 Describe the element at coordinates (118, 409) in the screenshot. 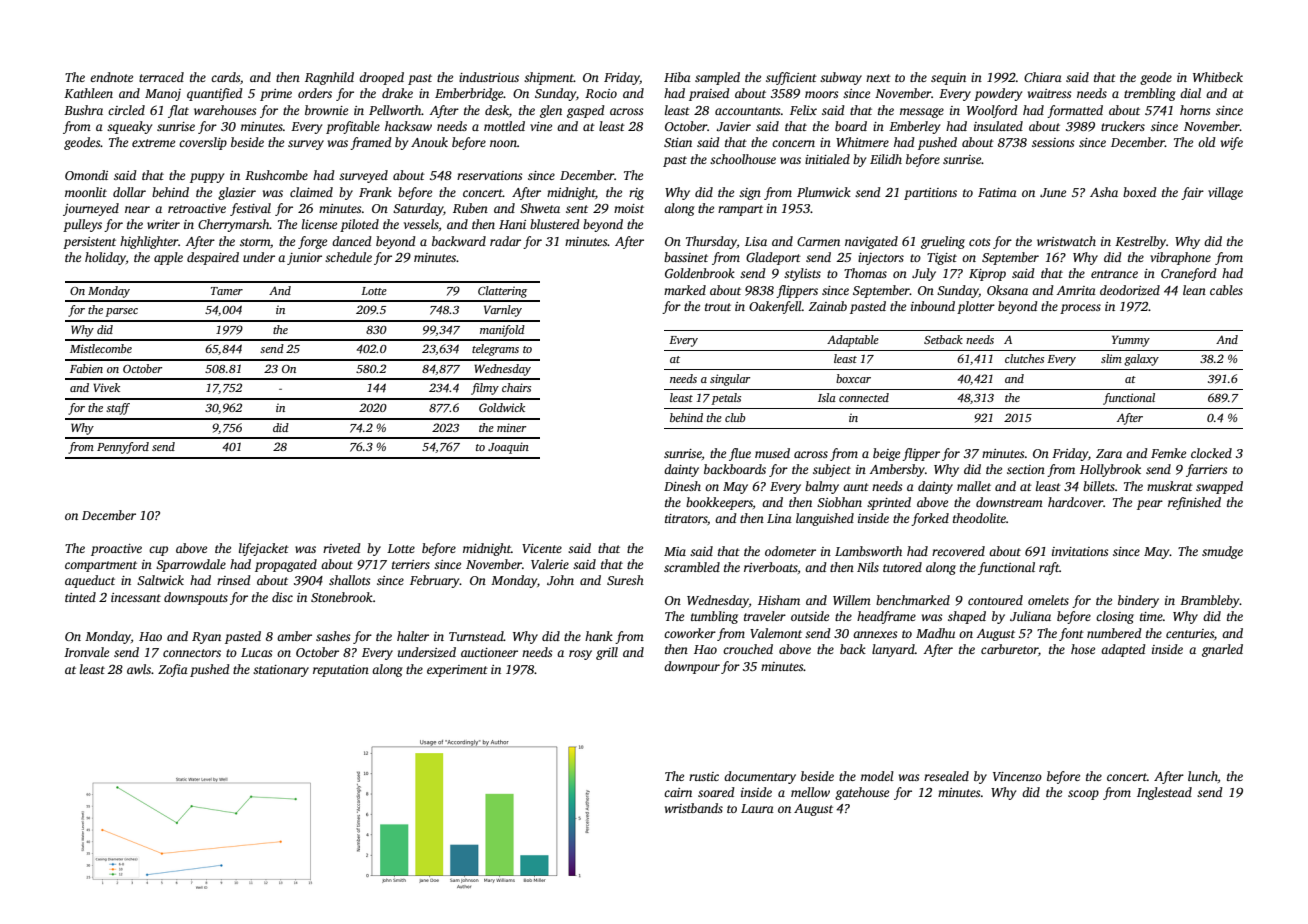

I see `staff` at that location.
